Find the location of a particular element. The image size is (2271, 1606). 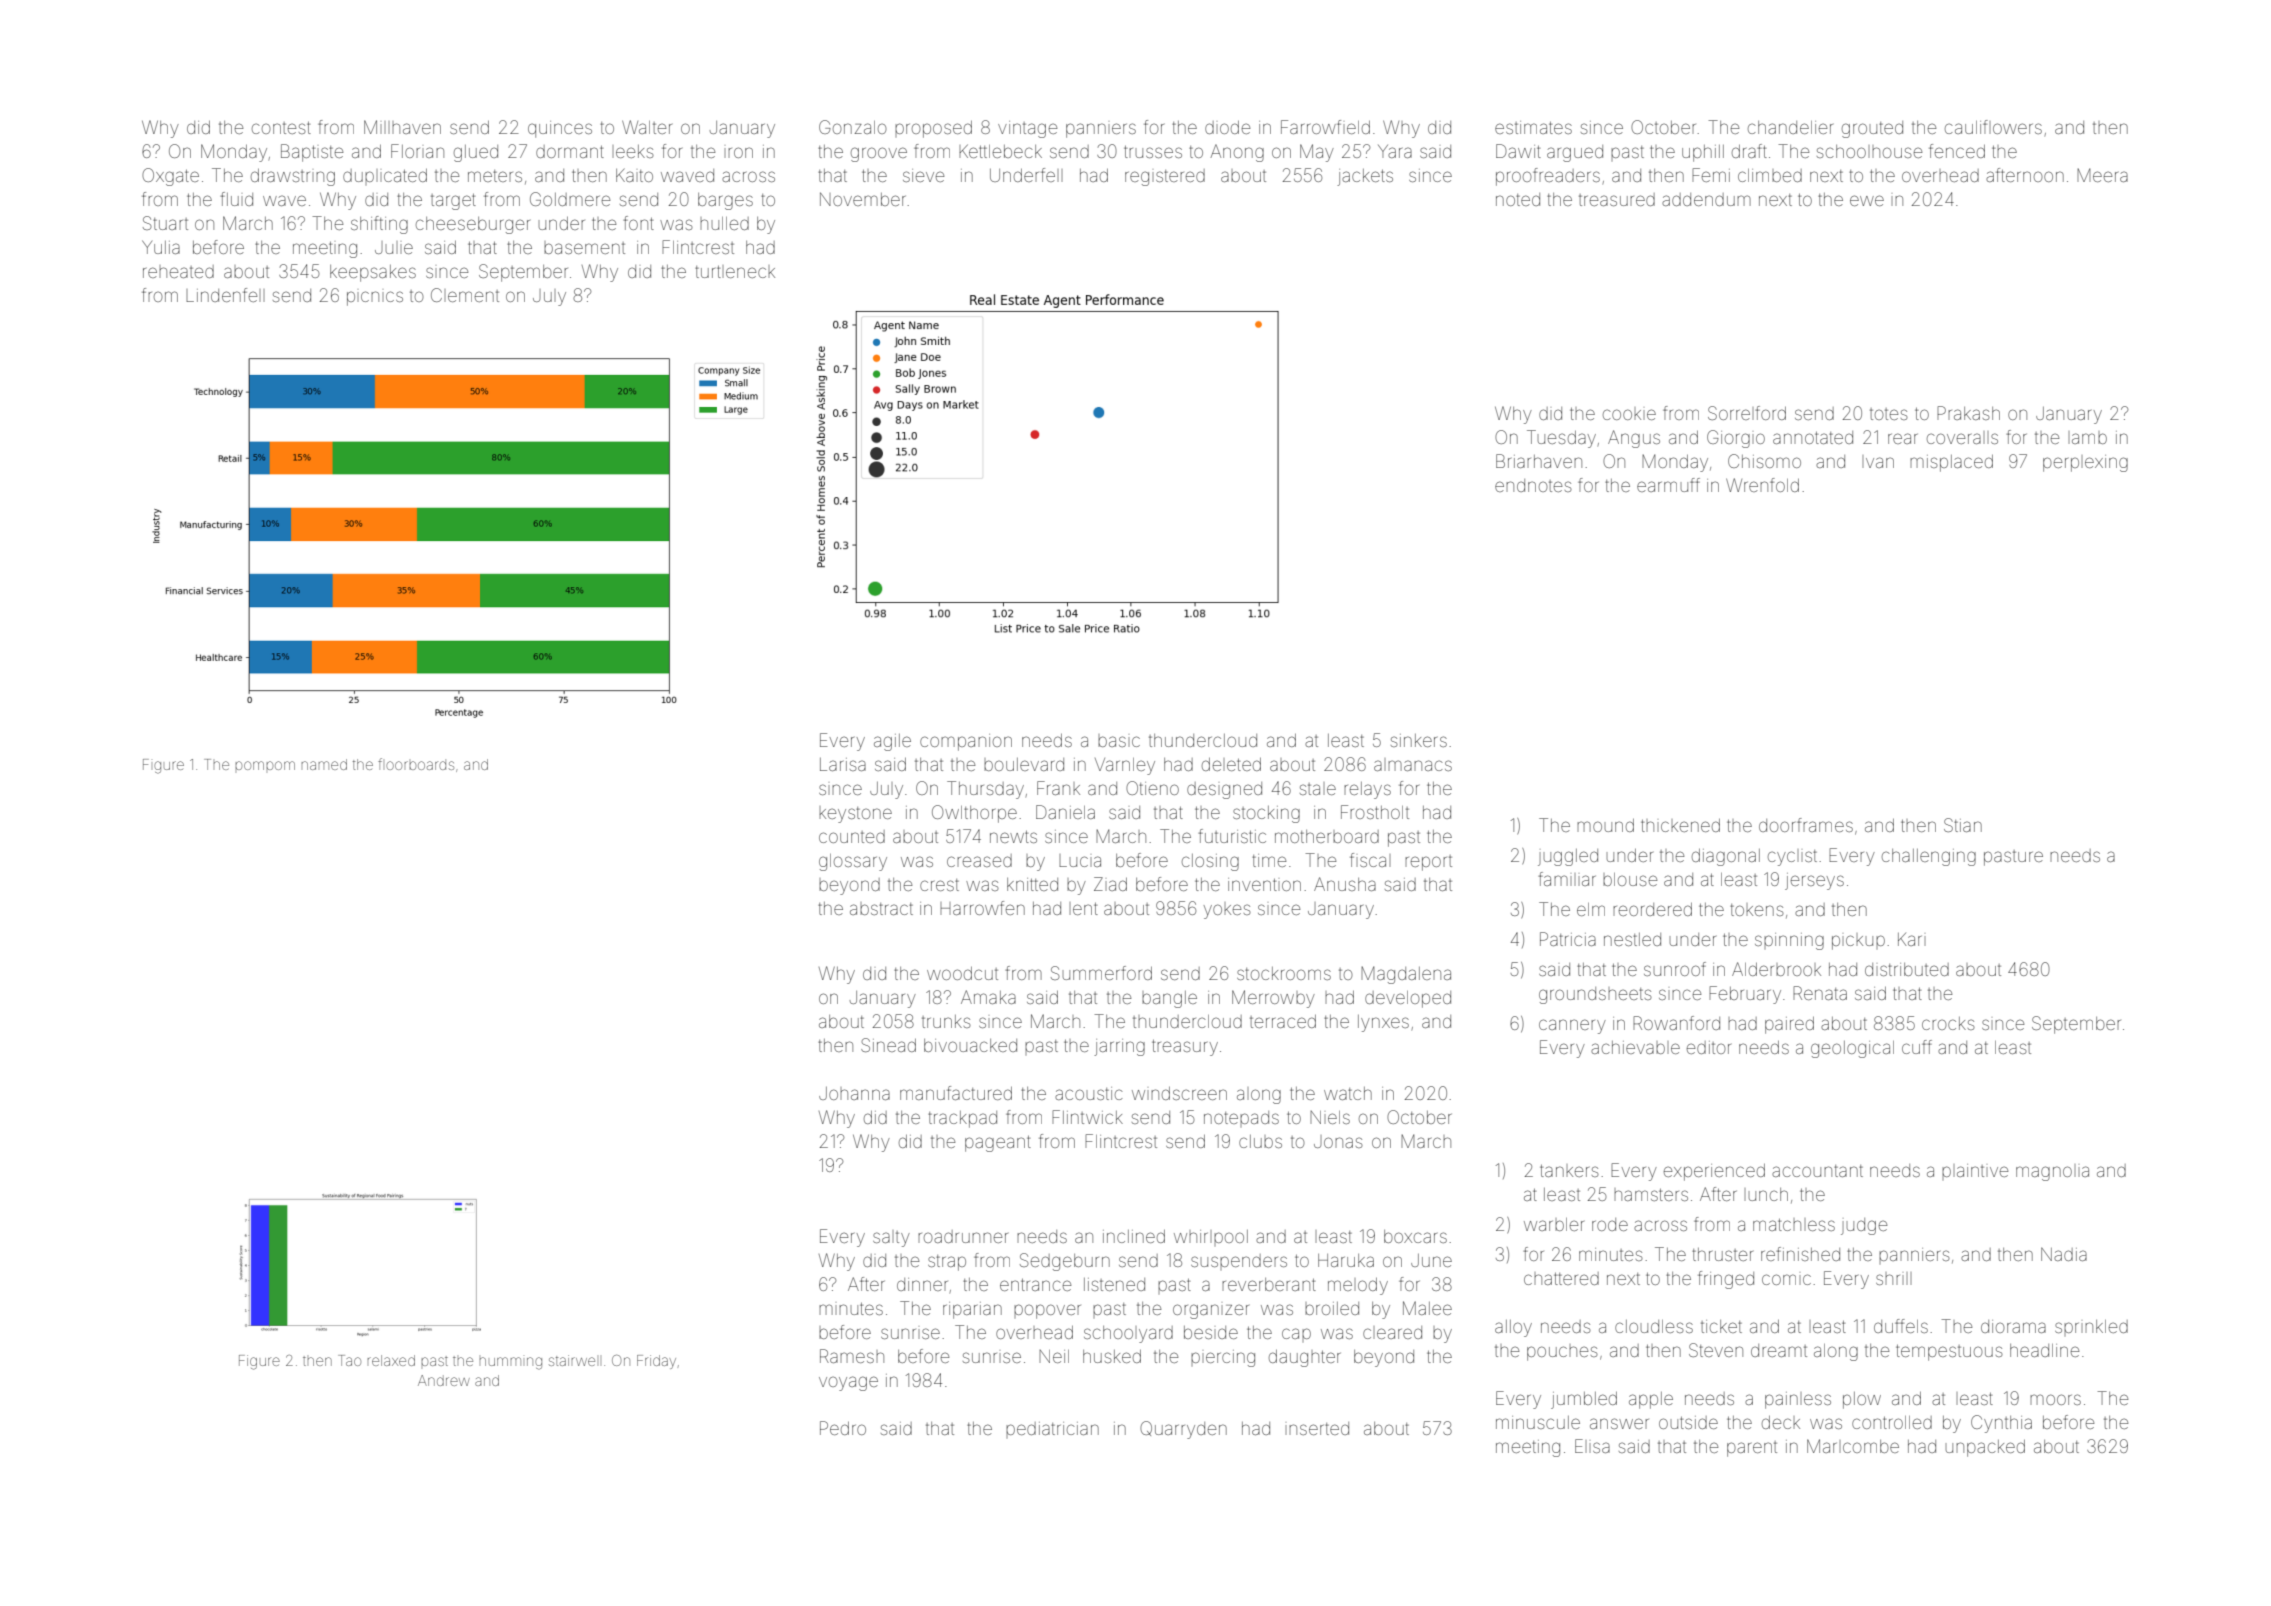

endnotes is located at coordinates (1533, 485).
